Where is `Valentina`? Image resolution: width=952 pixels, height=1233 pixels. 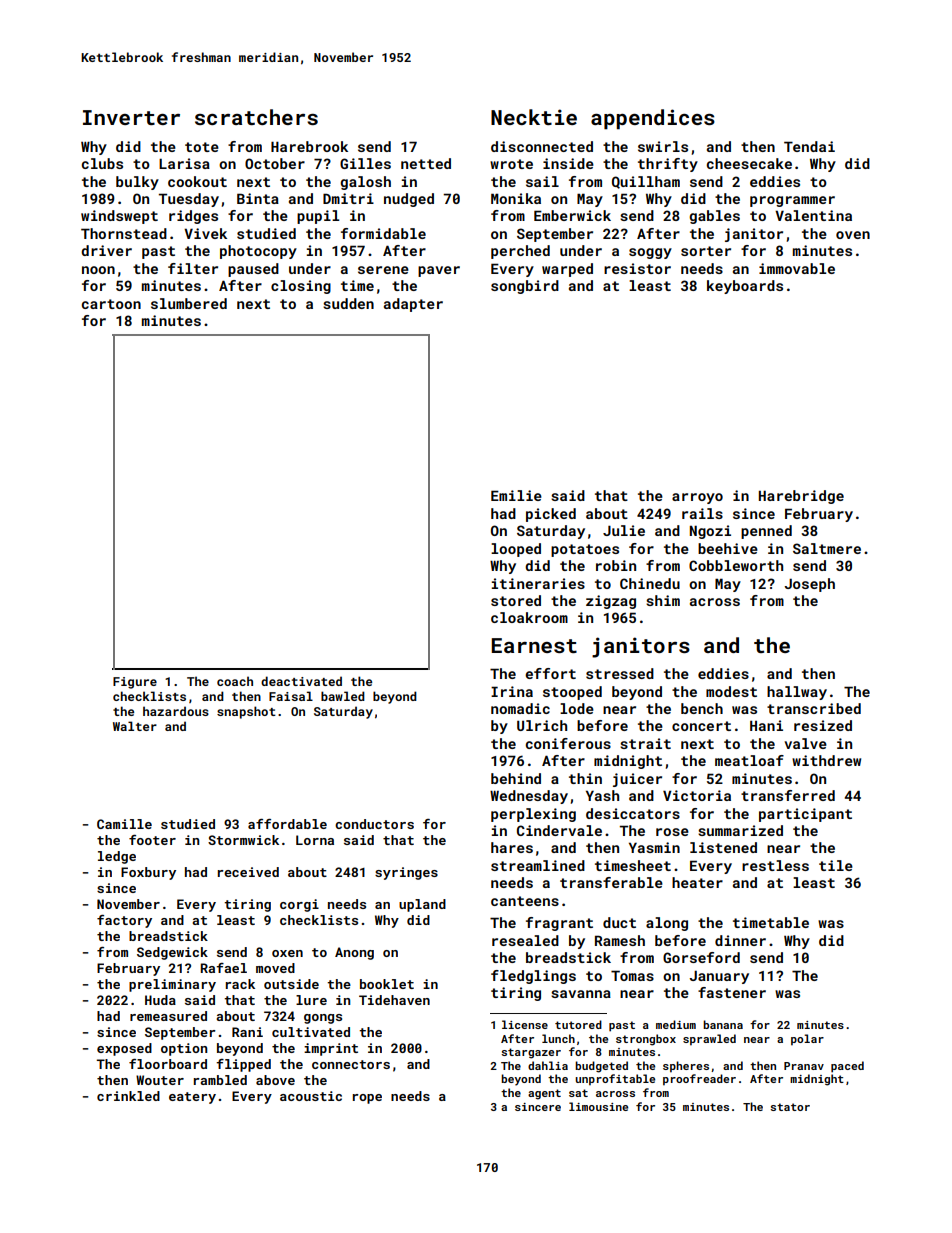 Valentina is located at coordinates (813, 215).
